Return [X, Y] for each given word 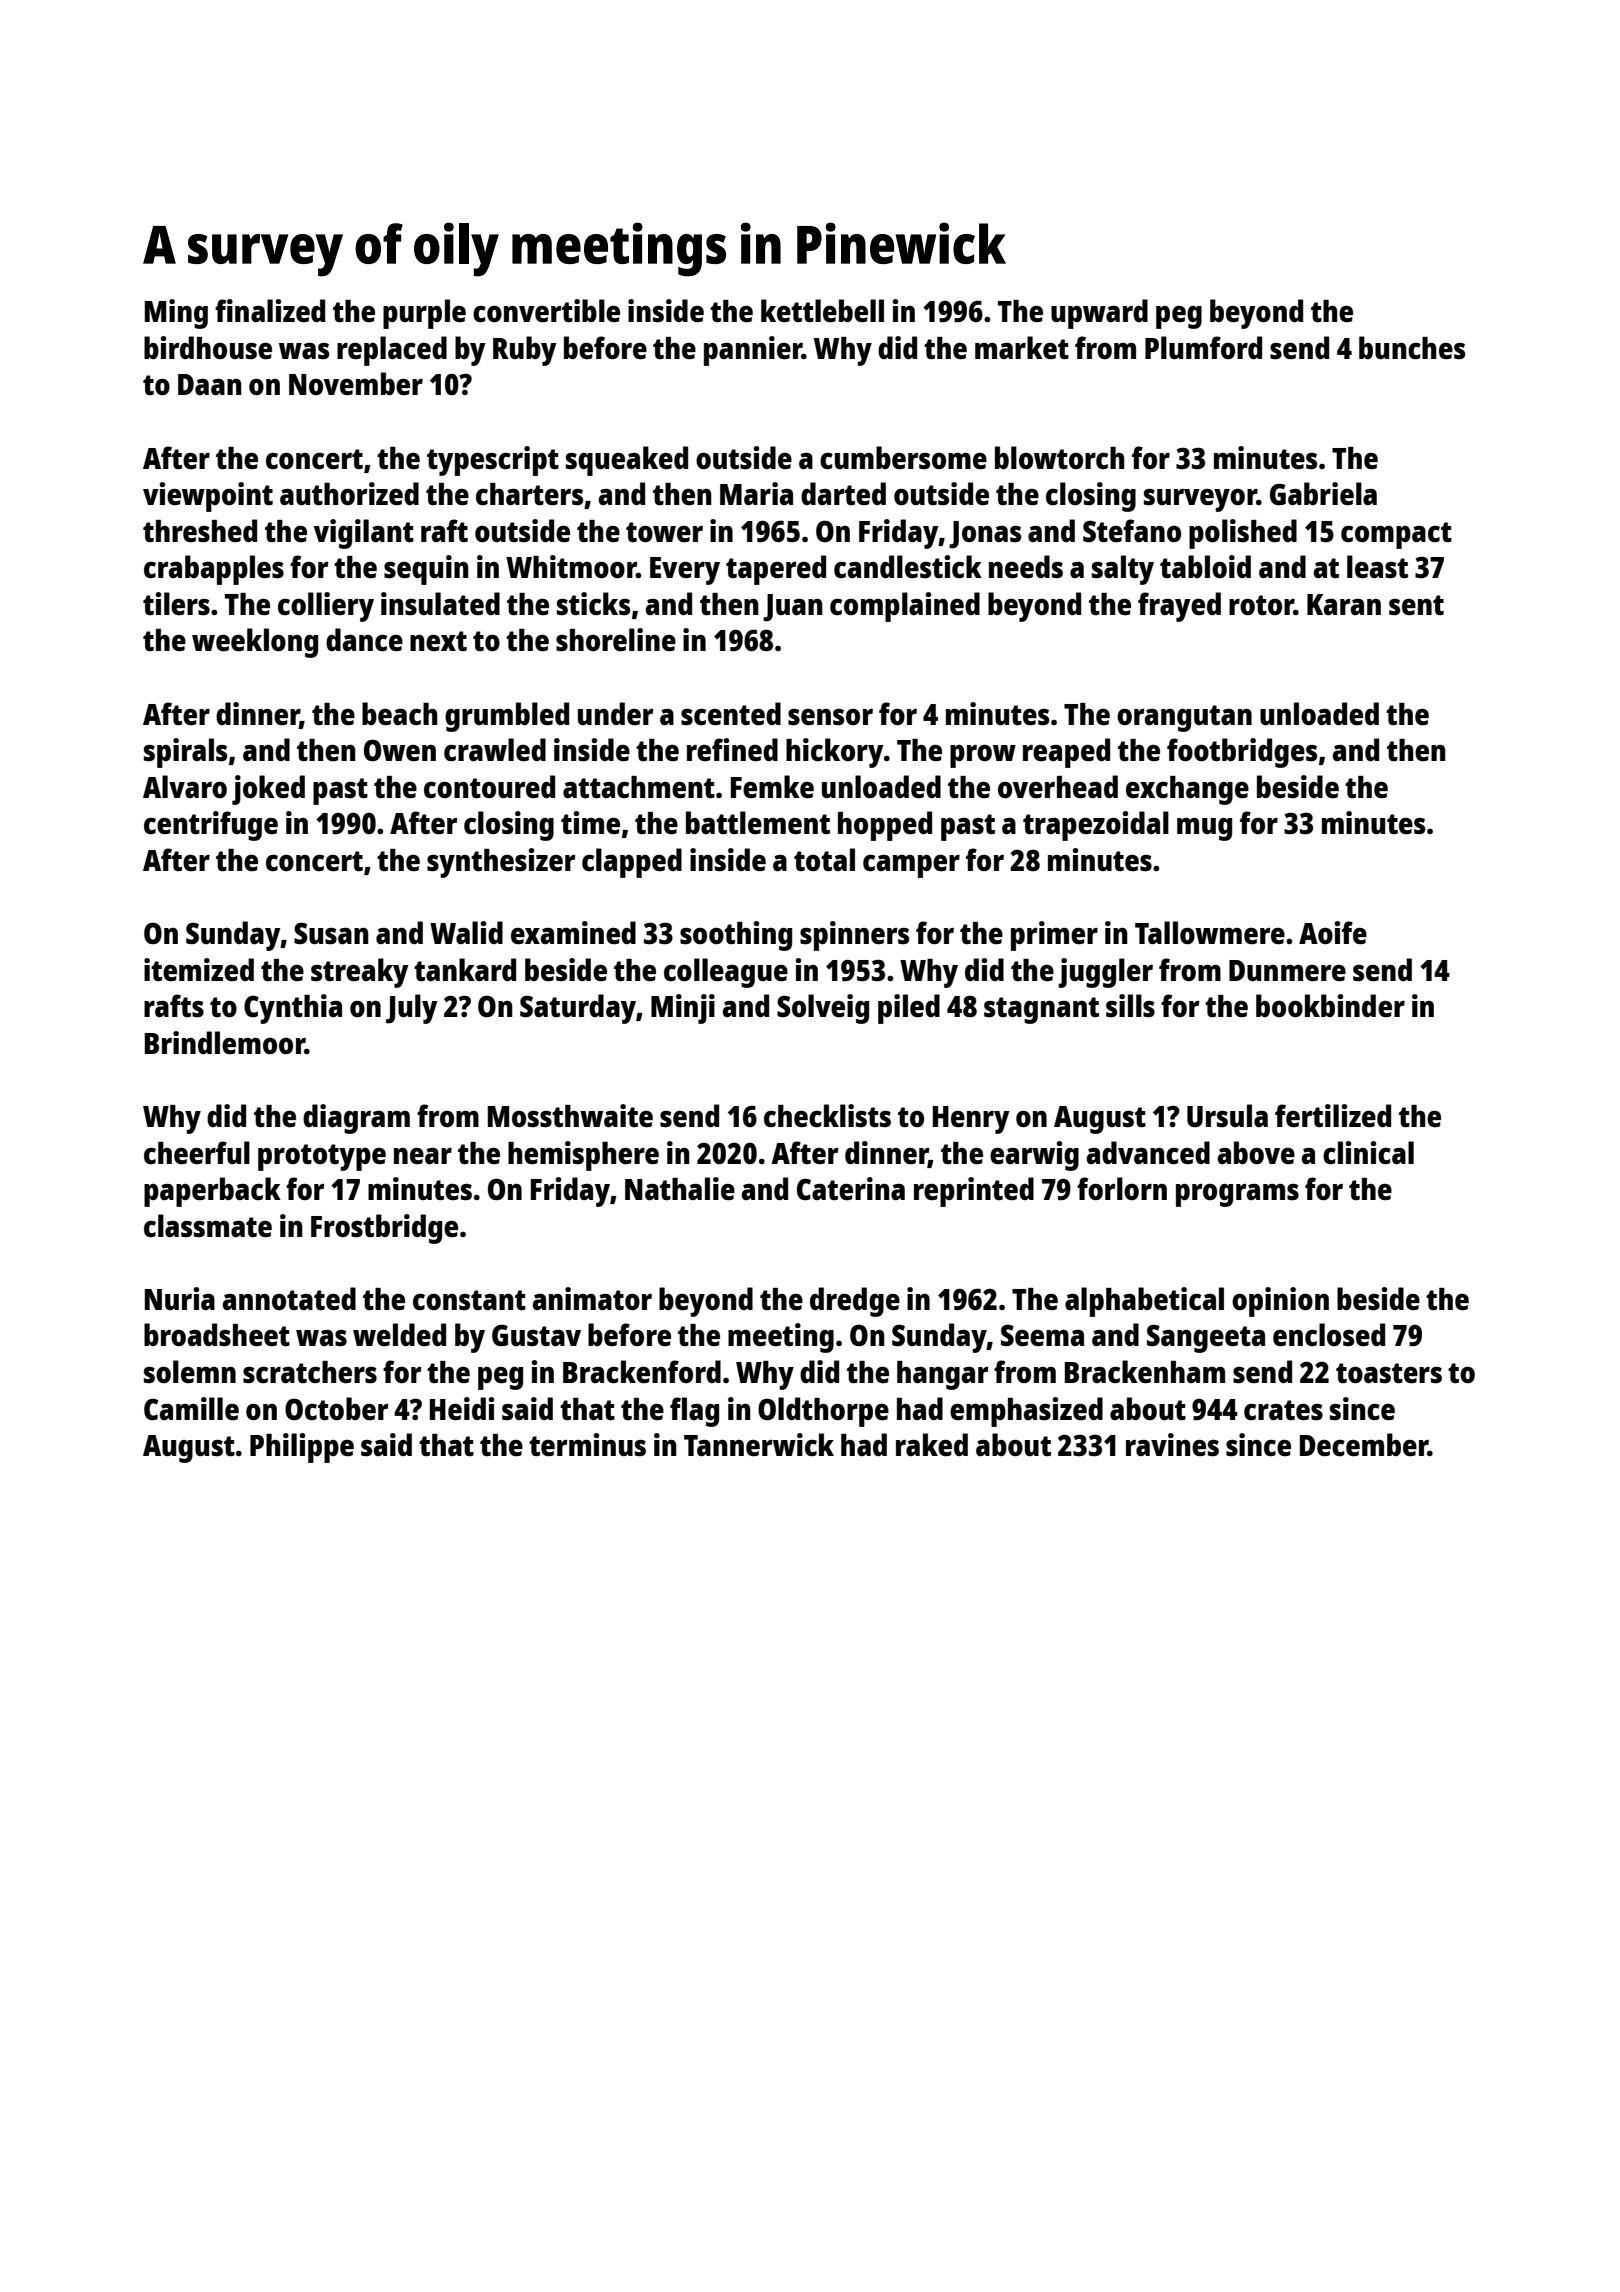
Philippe [302, 1448]
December [1364, 1445]
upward [1099, 314]
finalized [270, 311]
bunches [1412, 348]
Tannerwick [759, 1445]
